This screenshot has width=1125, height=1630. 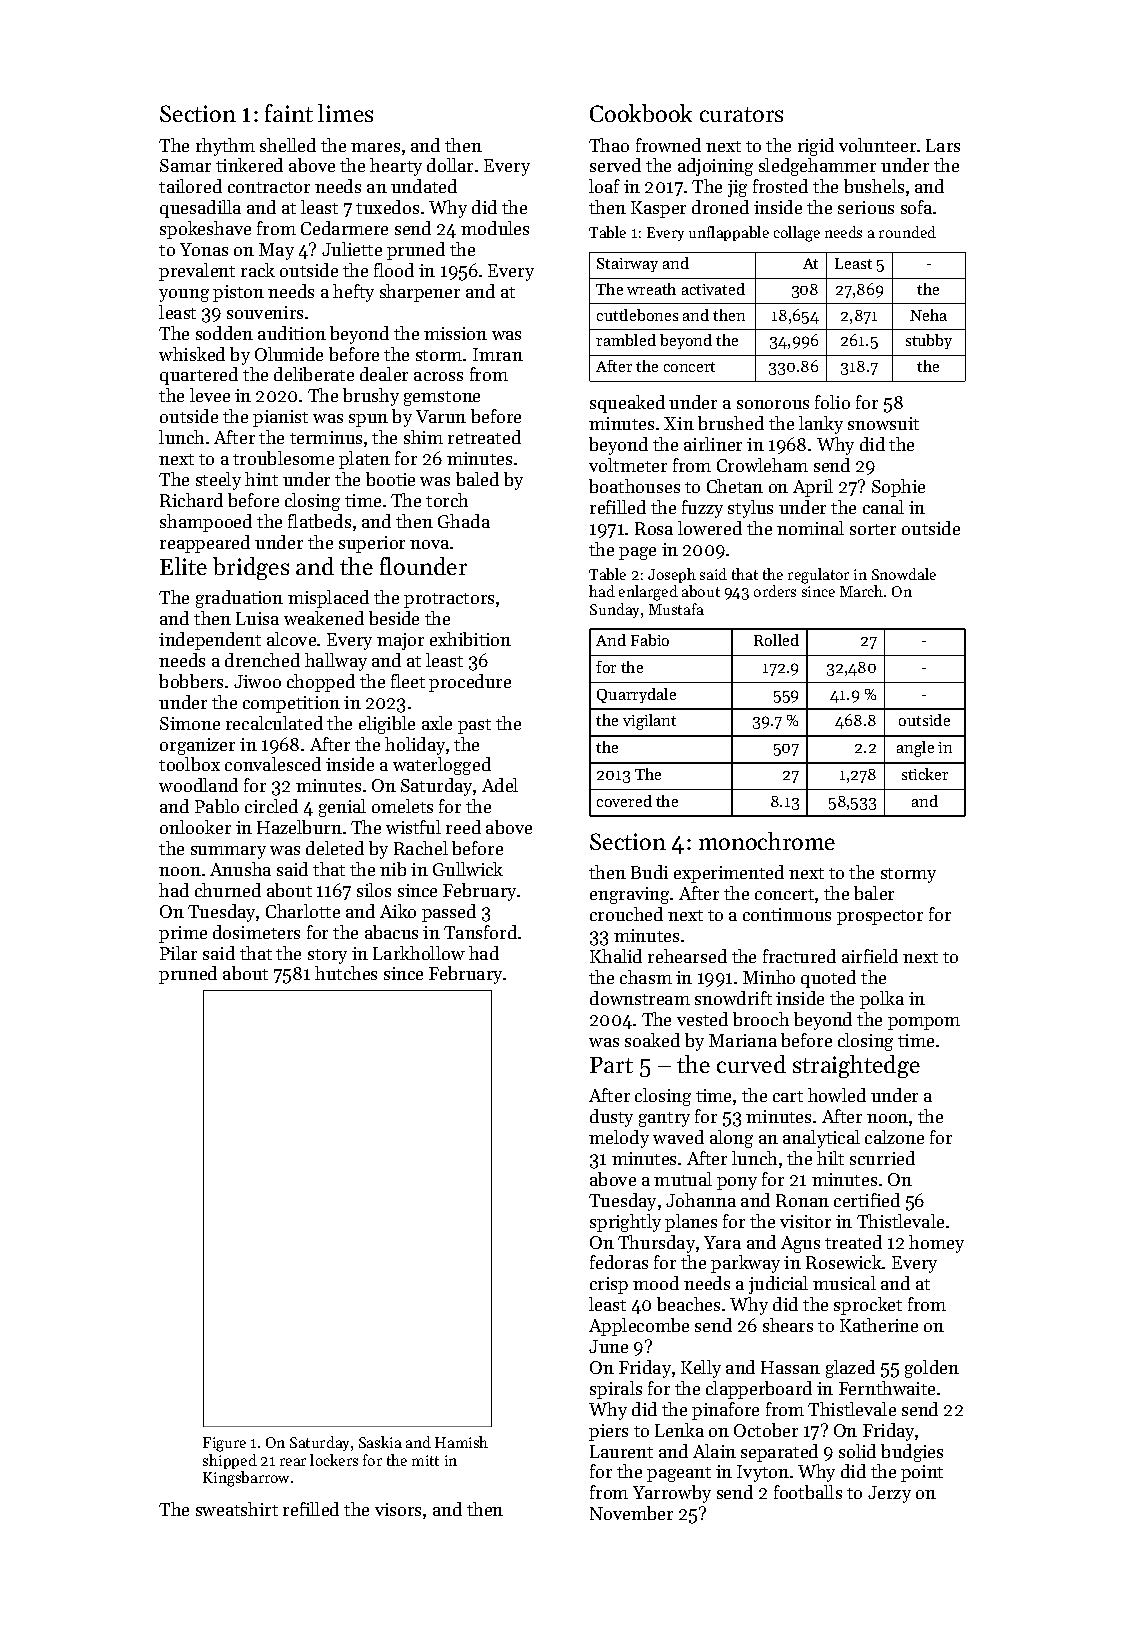 I want to click on volunteer, so click(x=877, y=145).
